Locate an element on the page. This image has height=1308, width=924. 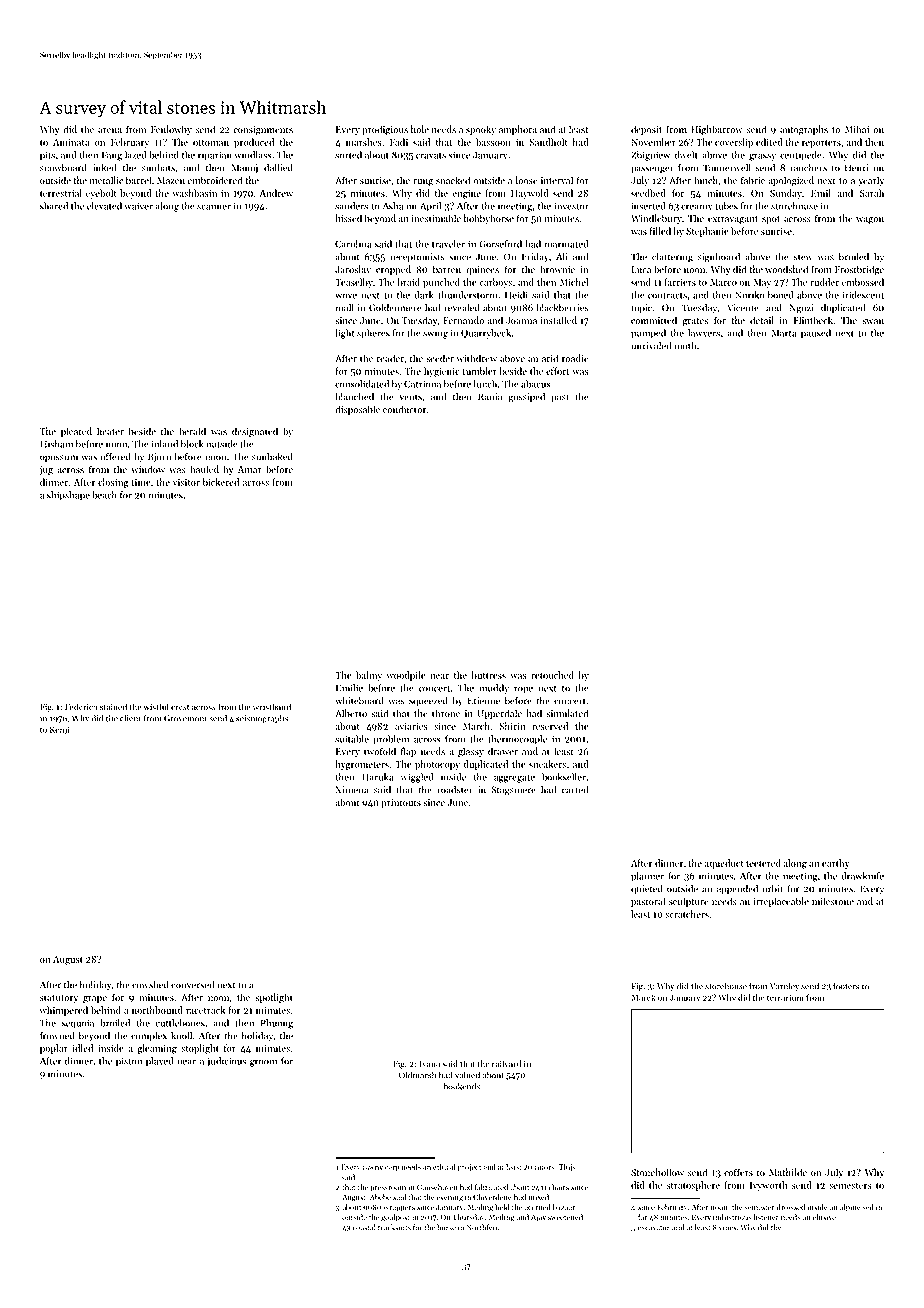
Ximena is located at coordinates (352, 790).
